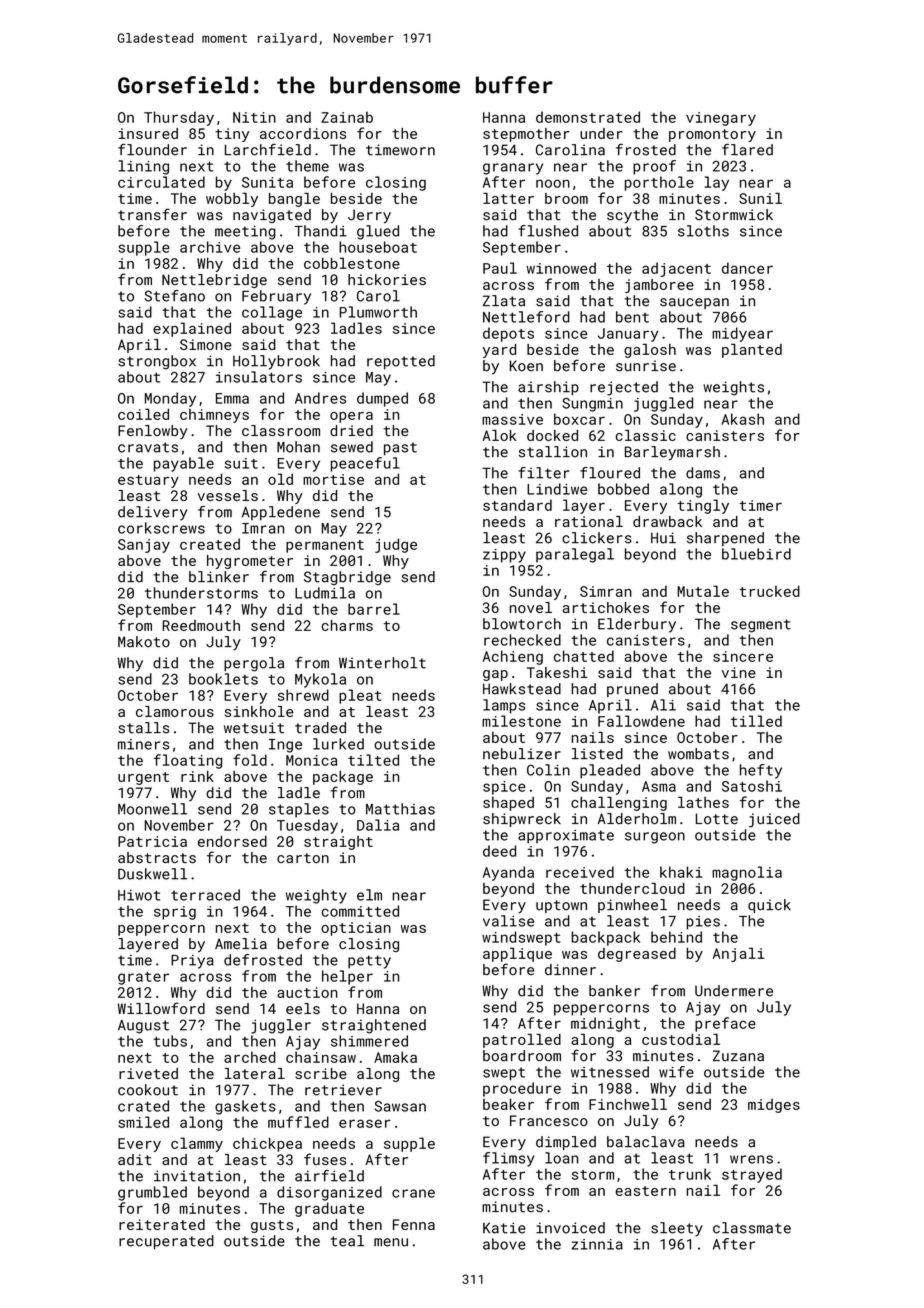 The image size is (924, 1308). Describe the element at coordinates (632, 317) in the screenshot. I see `bent` at that location.
